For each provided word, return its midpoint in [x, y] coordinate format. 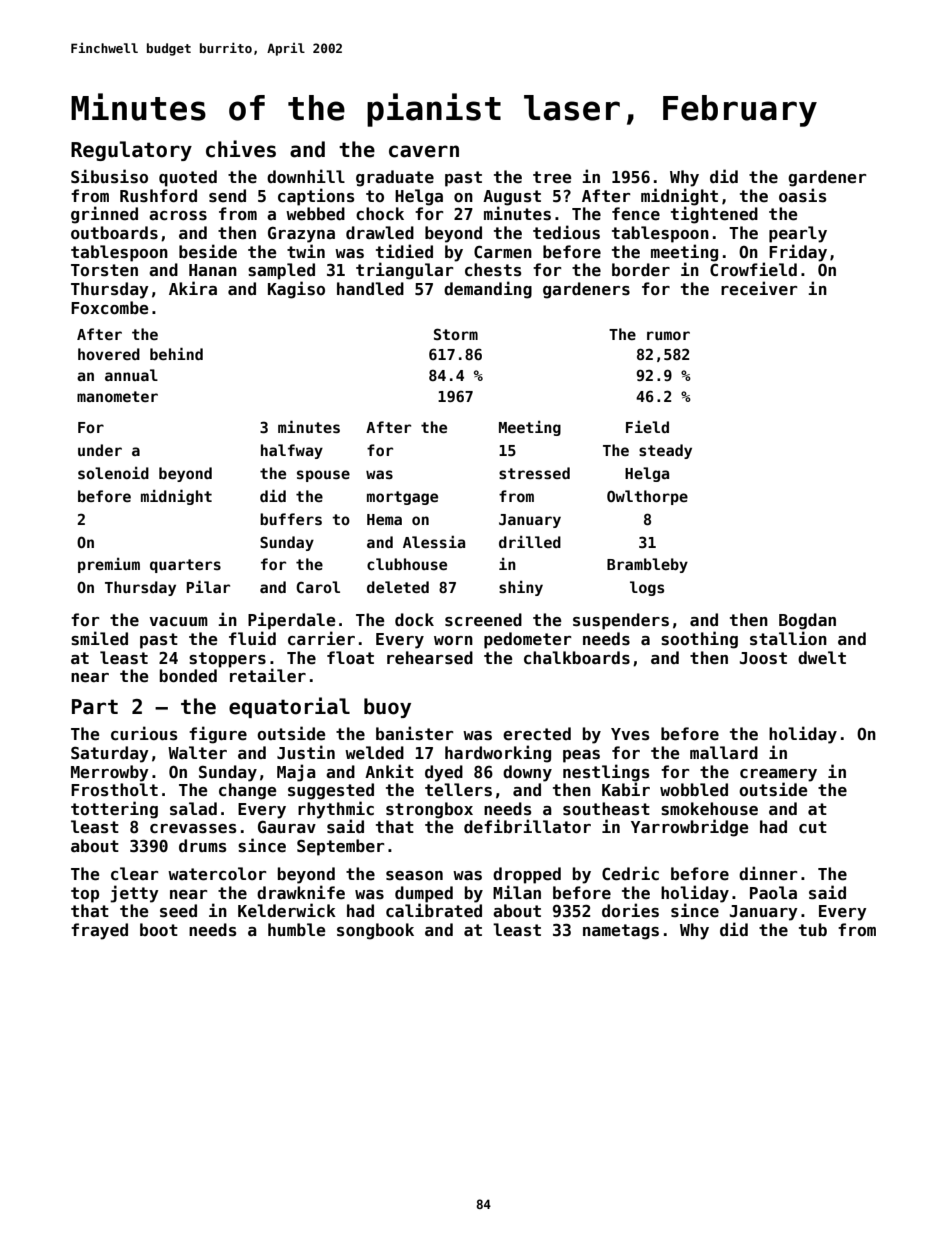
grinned [104, 215]
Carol [318, 587]
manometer [117, 396]
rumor [668, 335]
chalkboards [577, 658]
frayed [99, 931]
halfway [292, 451]
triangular [405, 271]
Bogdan [807, 621]
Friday [798, 253]
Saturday [110, 754]
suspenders [621, 621]
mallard [724, 752]
